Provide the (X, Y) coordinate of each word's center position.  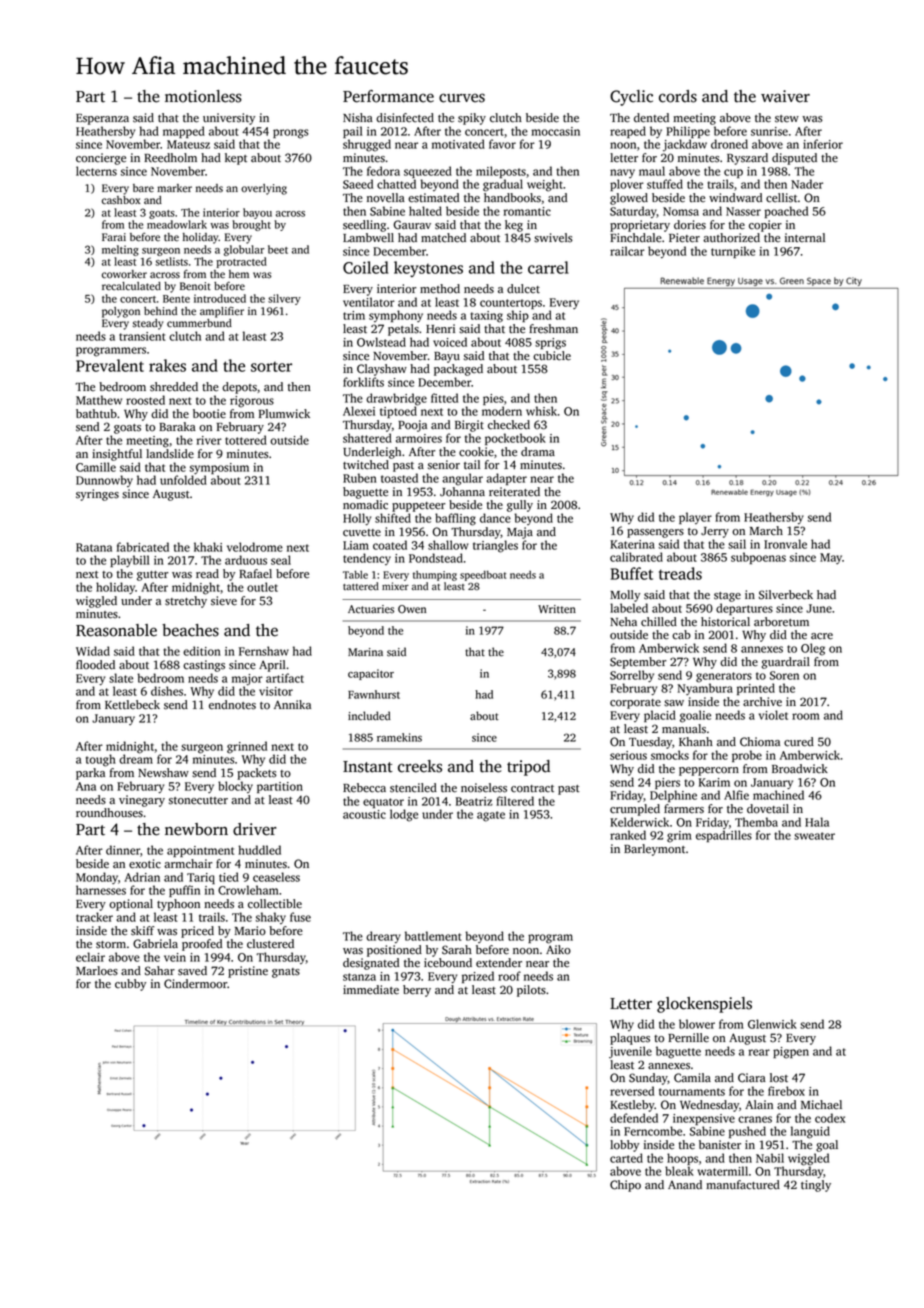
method (440, 289)
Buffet (632, 573)
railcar (627, 251)
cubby (130, 985)
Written (557, 609)
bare (143, 188)
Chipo (625, 1186)
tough (101, 760)
